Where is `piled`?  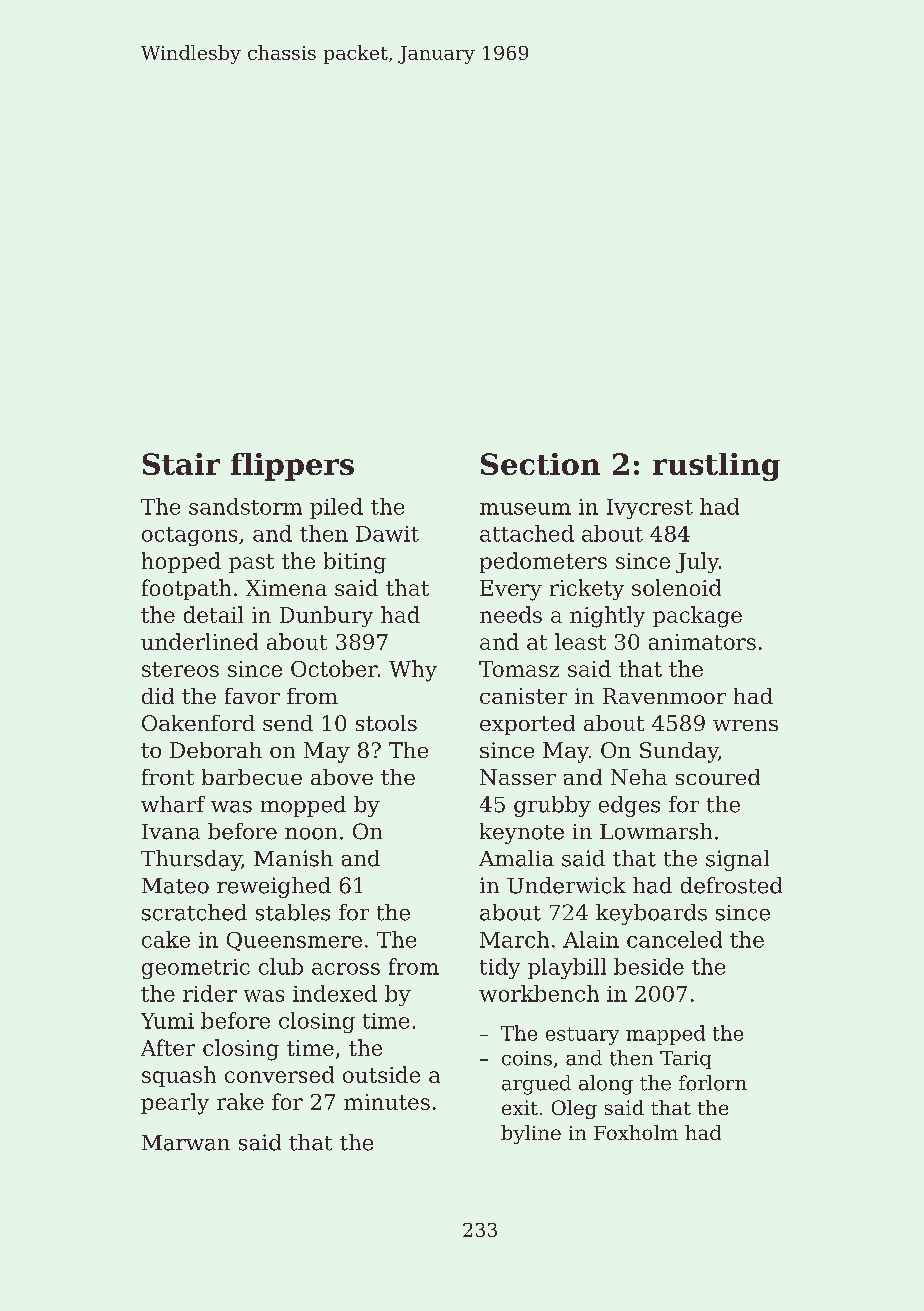 piled is located at coordinates (336, 508).
